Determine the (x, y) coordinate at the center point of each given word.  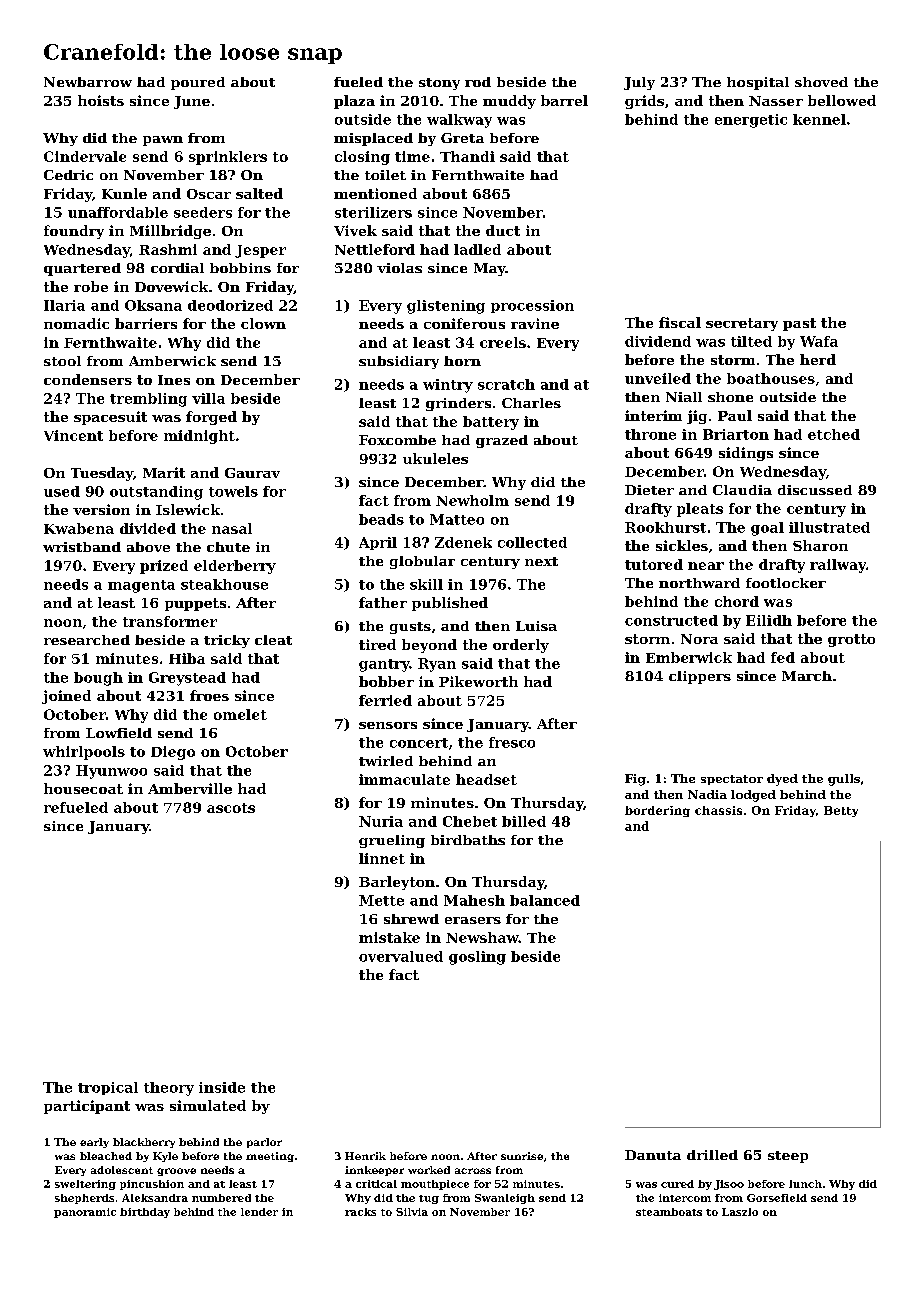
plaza (354, 102)
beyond (429, 646)
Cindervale (85, 156)
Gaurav (252, 473)
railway (838, 566)
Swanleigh (505, 1199)
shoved (821, 82)
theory (169, 1089)
